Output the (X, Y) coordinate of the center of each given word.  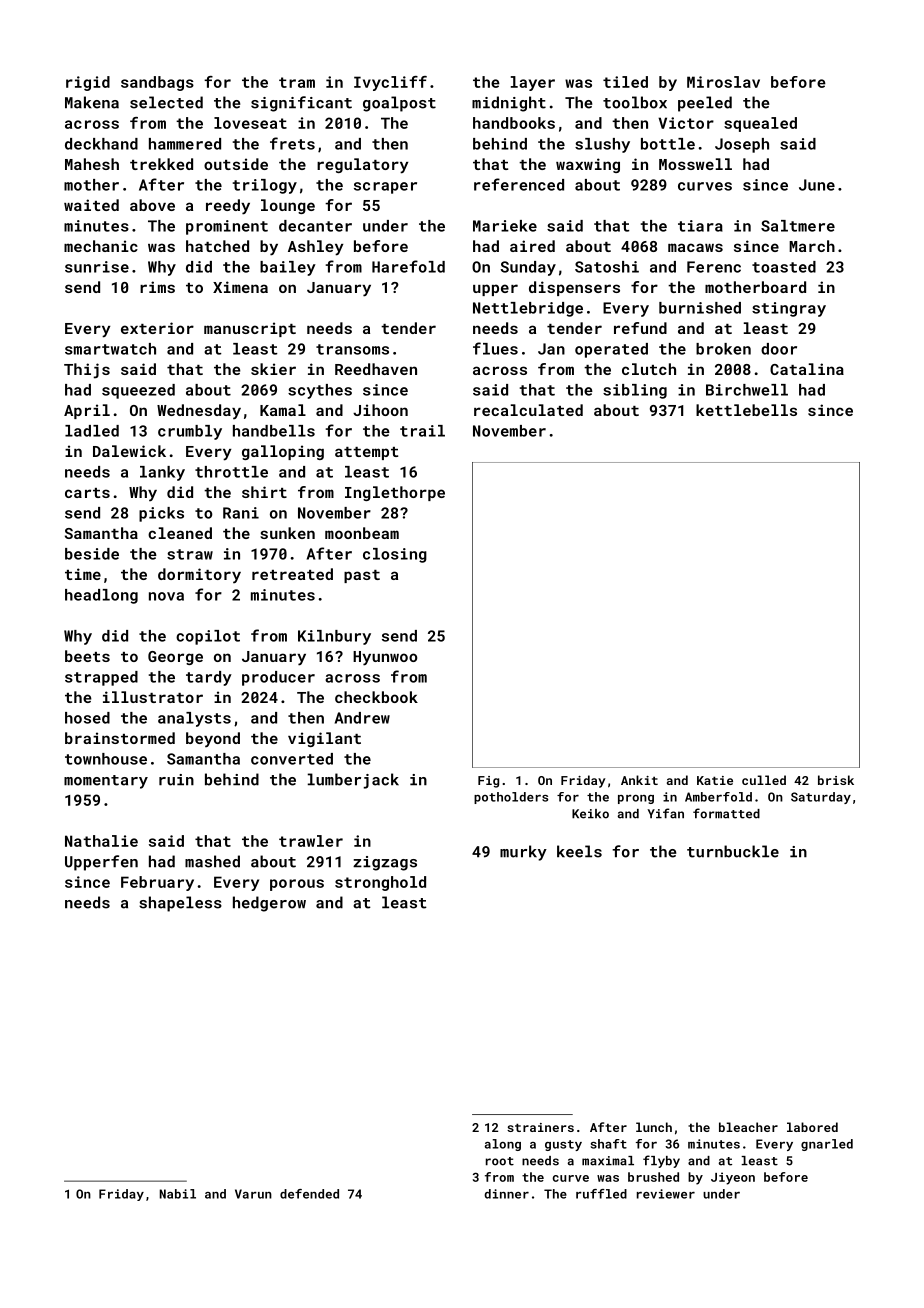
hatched (217, 246)
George (175, 658)
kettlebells (746, 410)
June (817, 185)
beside (92, 554)
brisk (836, 780)
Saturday (821, 798)
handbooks (514, 123)
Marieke (505, 226)
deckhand (101, 144)
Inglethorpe (395, 493)
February (157, 883)
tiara (700, 226)
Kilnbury (334, 637)
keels (579, 851)
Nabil (178, 1194)
